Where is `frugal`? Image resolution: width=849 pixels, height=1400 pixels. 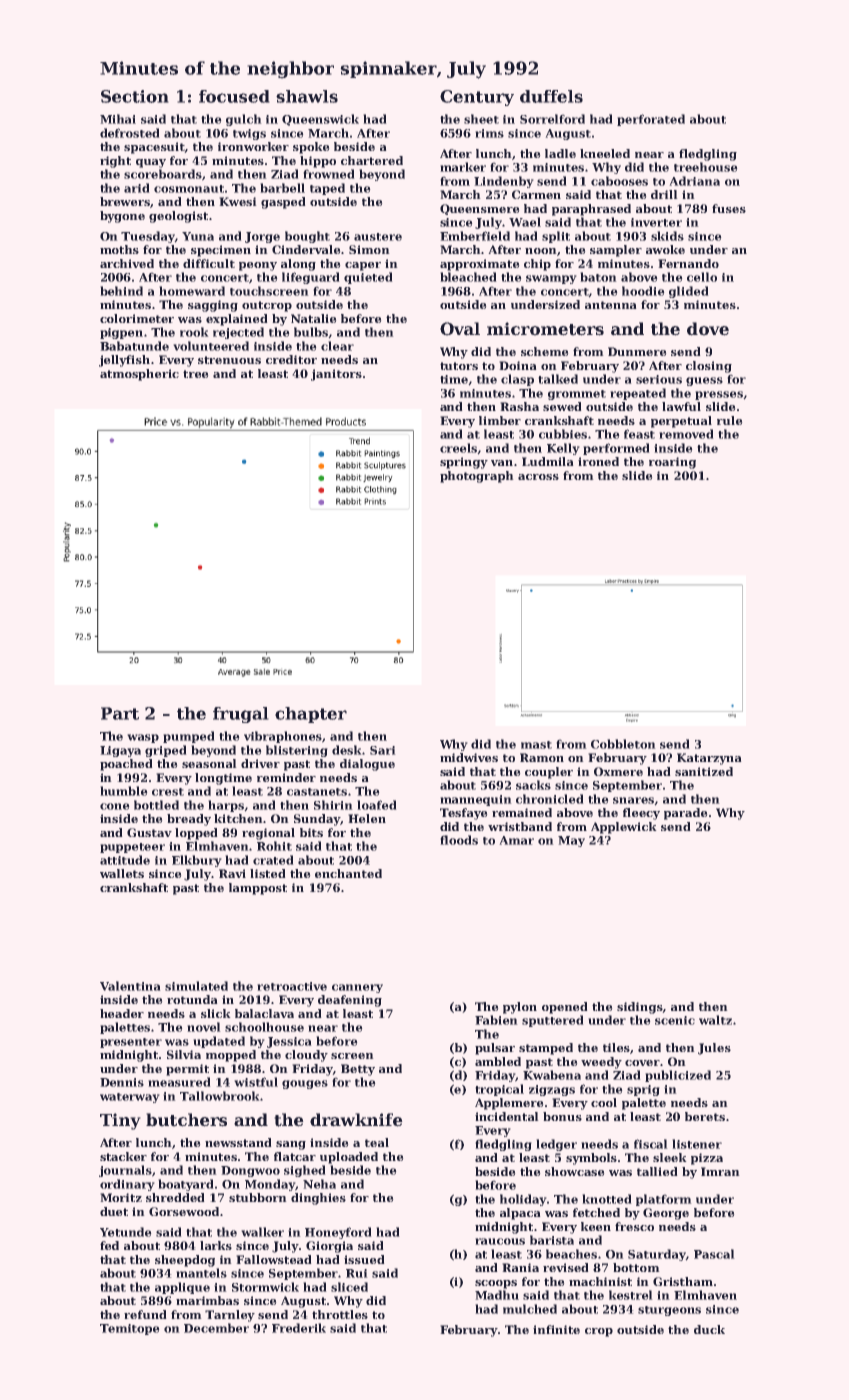 frugal is located at coordinates (241, 715).
